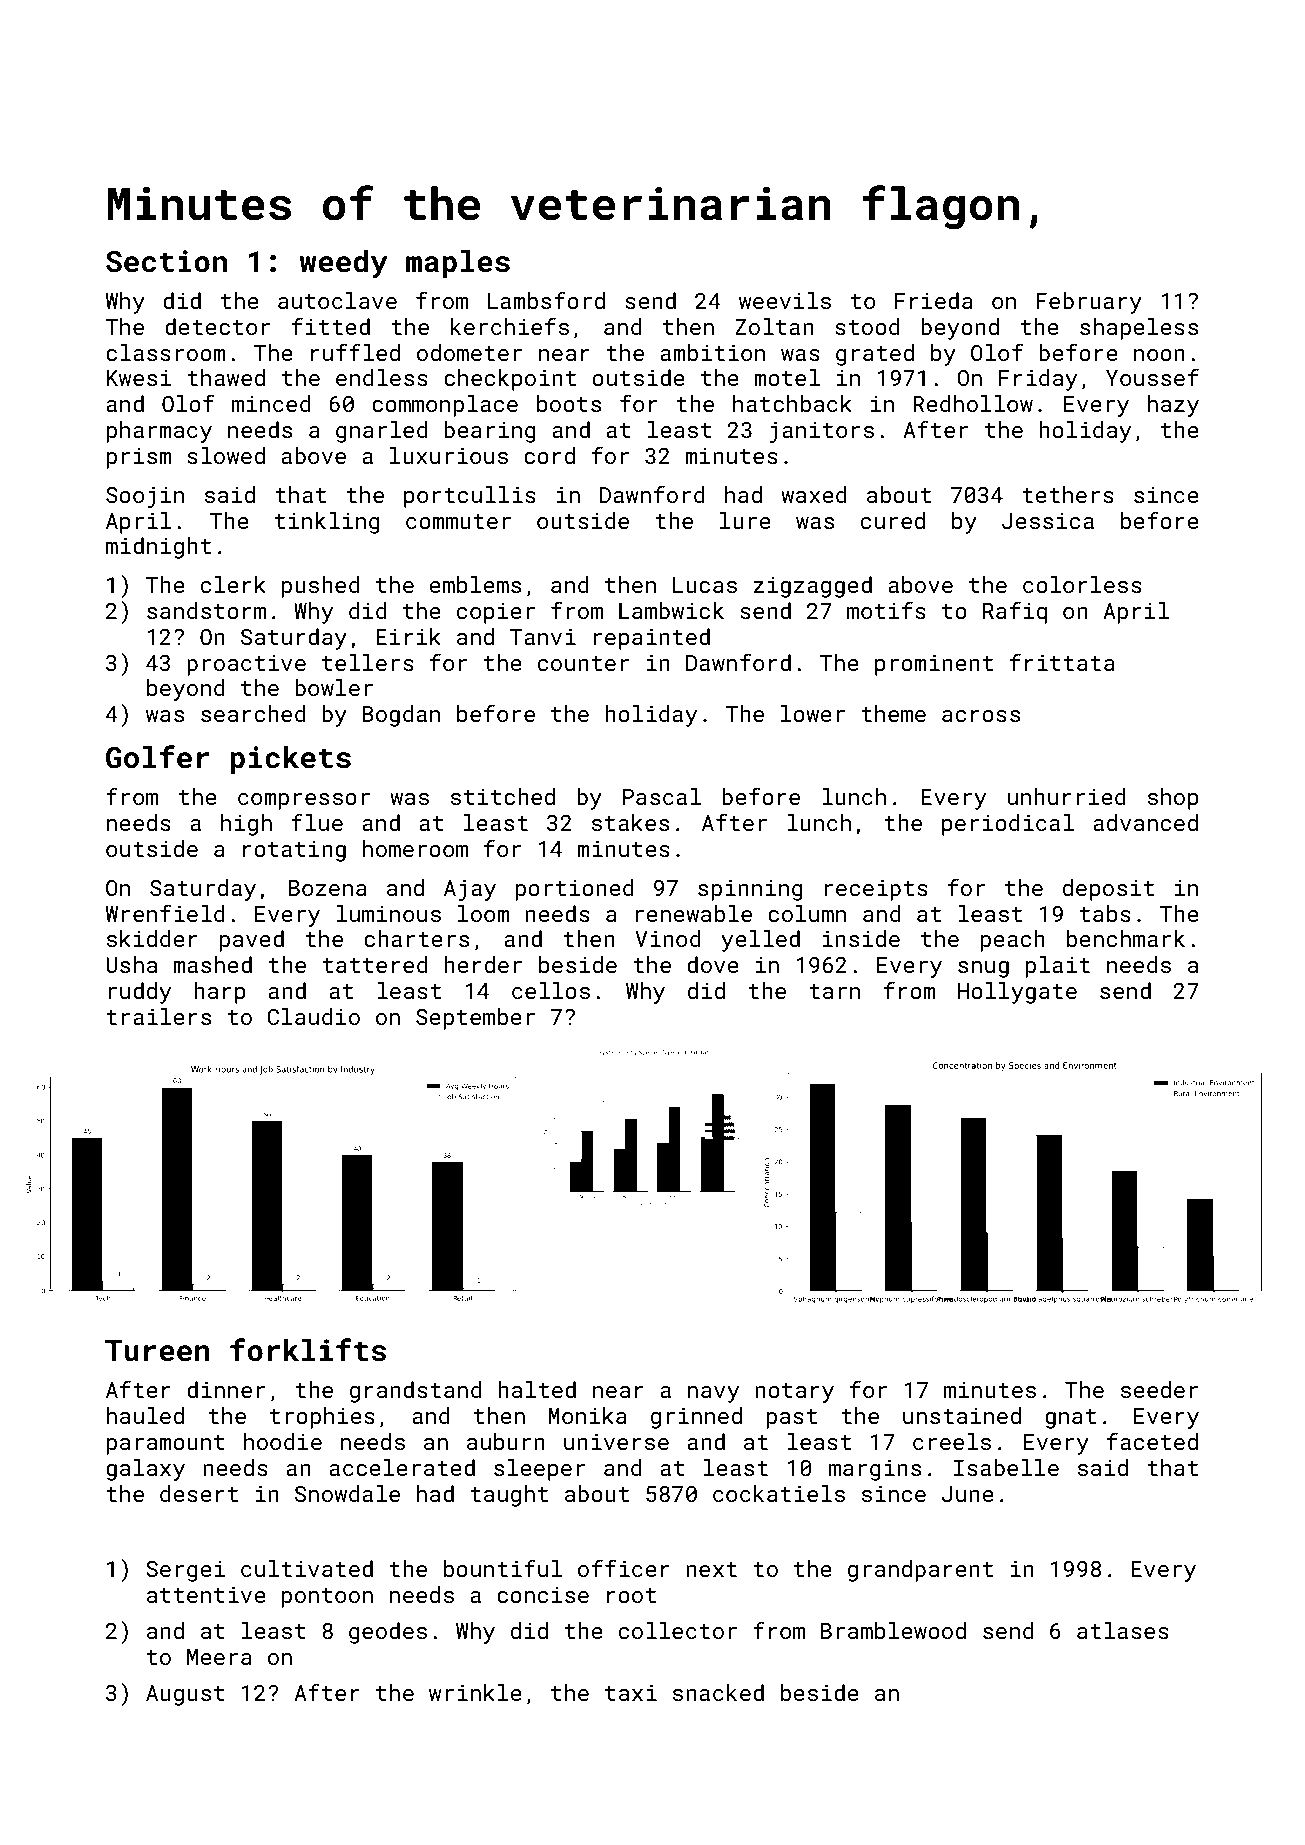 This screenshot has width=1305, height=1845. What do you see at coordinates (158, 1016) in the screenshot?
I see `trailers` at bounding box center [158, 1016].
